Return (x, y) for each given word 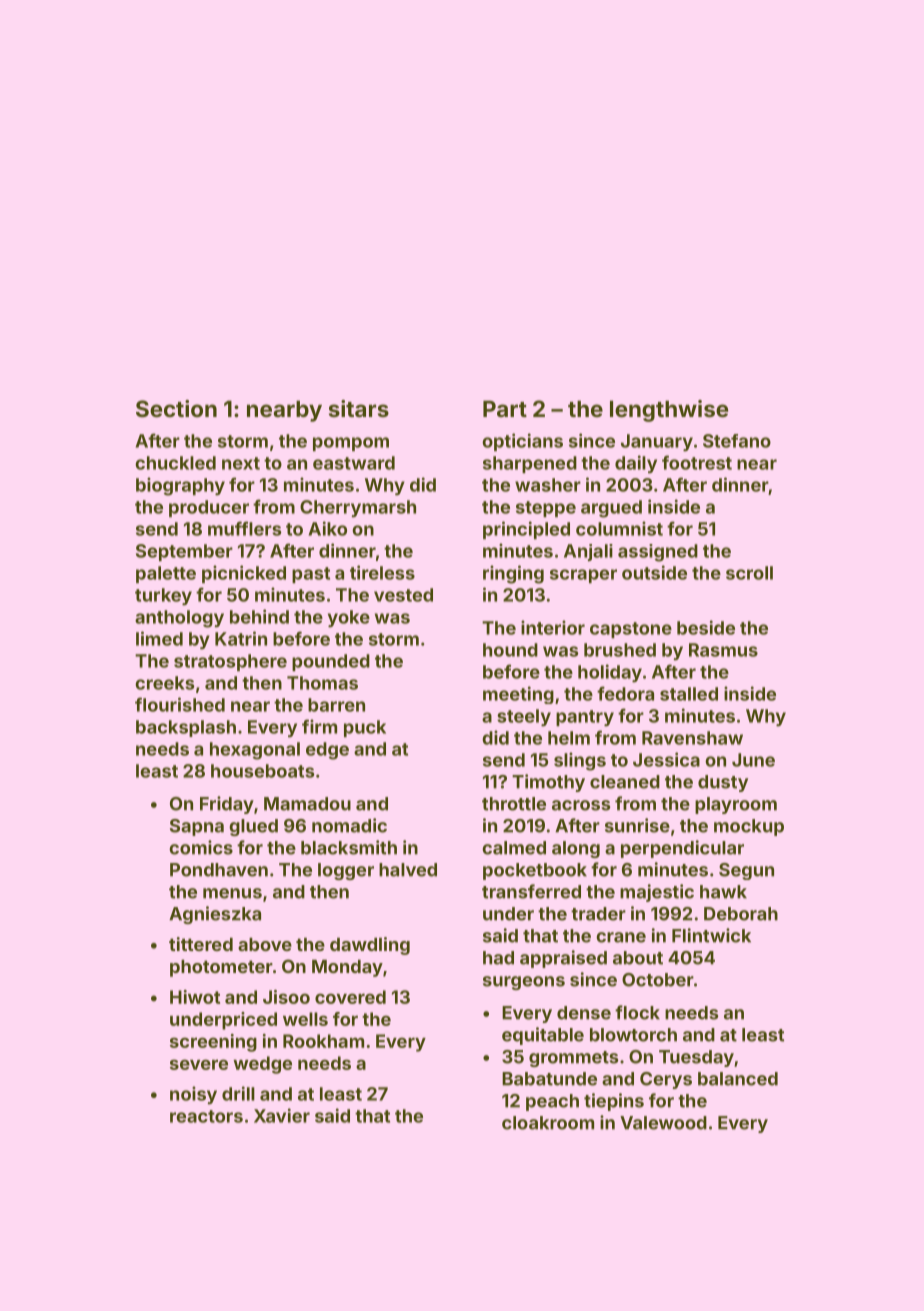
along (576, 849)
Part (505, 408)
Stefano (737, 441)
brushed (620, 650)
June (753, 760)
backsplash (186, 728)
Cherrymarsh (358, 509)
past (311, 575)
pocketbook (535, 871)
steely (524, 718)
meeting (518, 695)
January (657, 443)
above (265, 944)
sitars (359, 408)
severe (199, 1064)
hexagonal (255, 751)
